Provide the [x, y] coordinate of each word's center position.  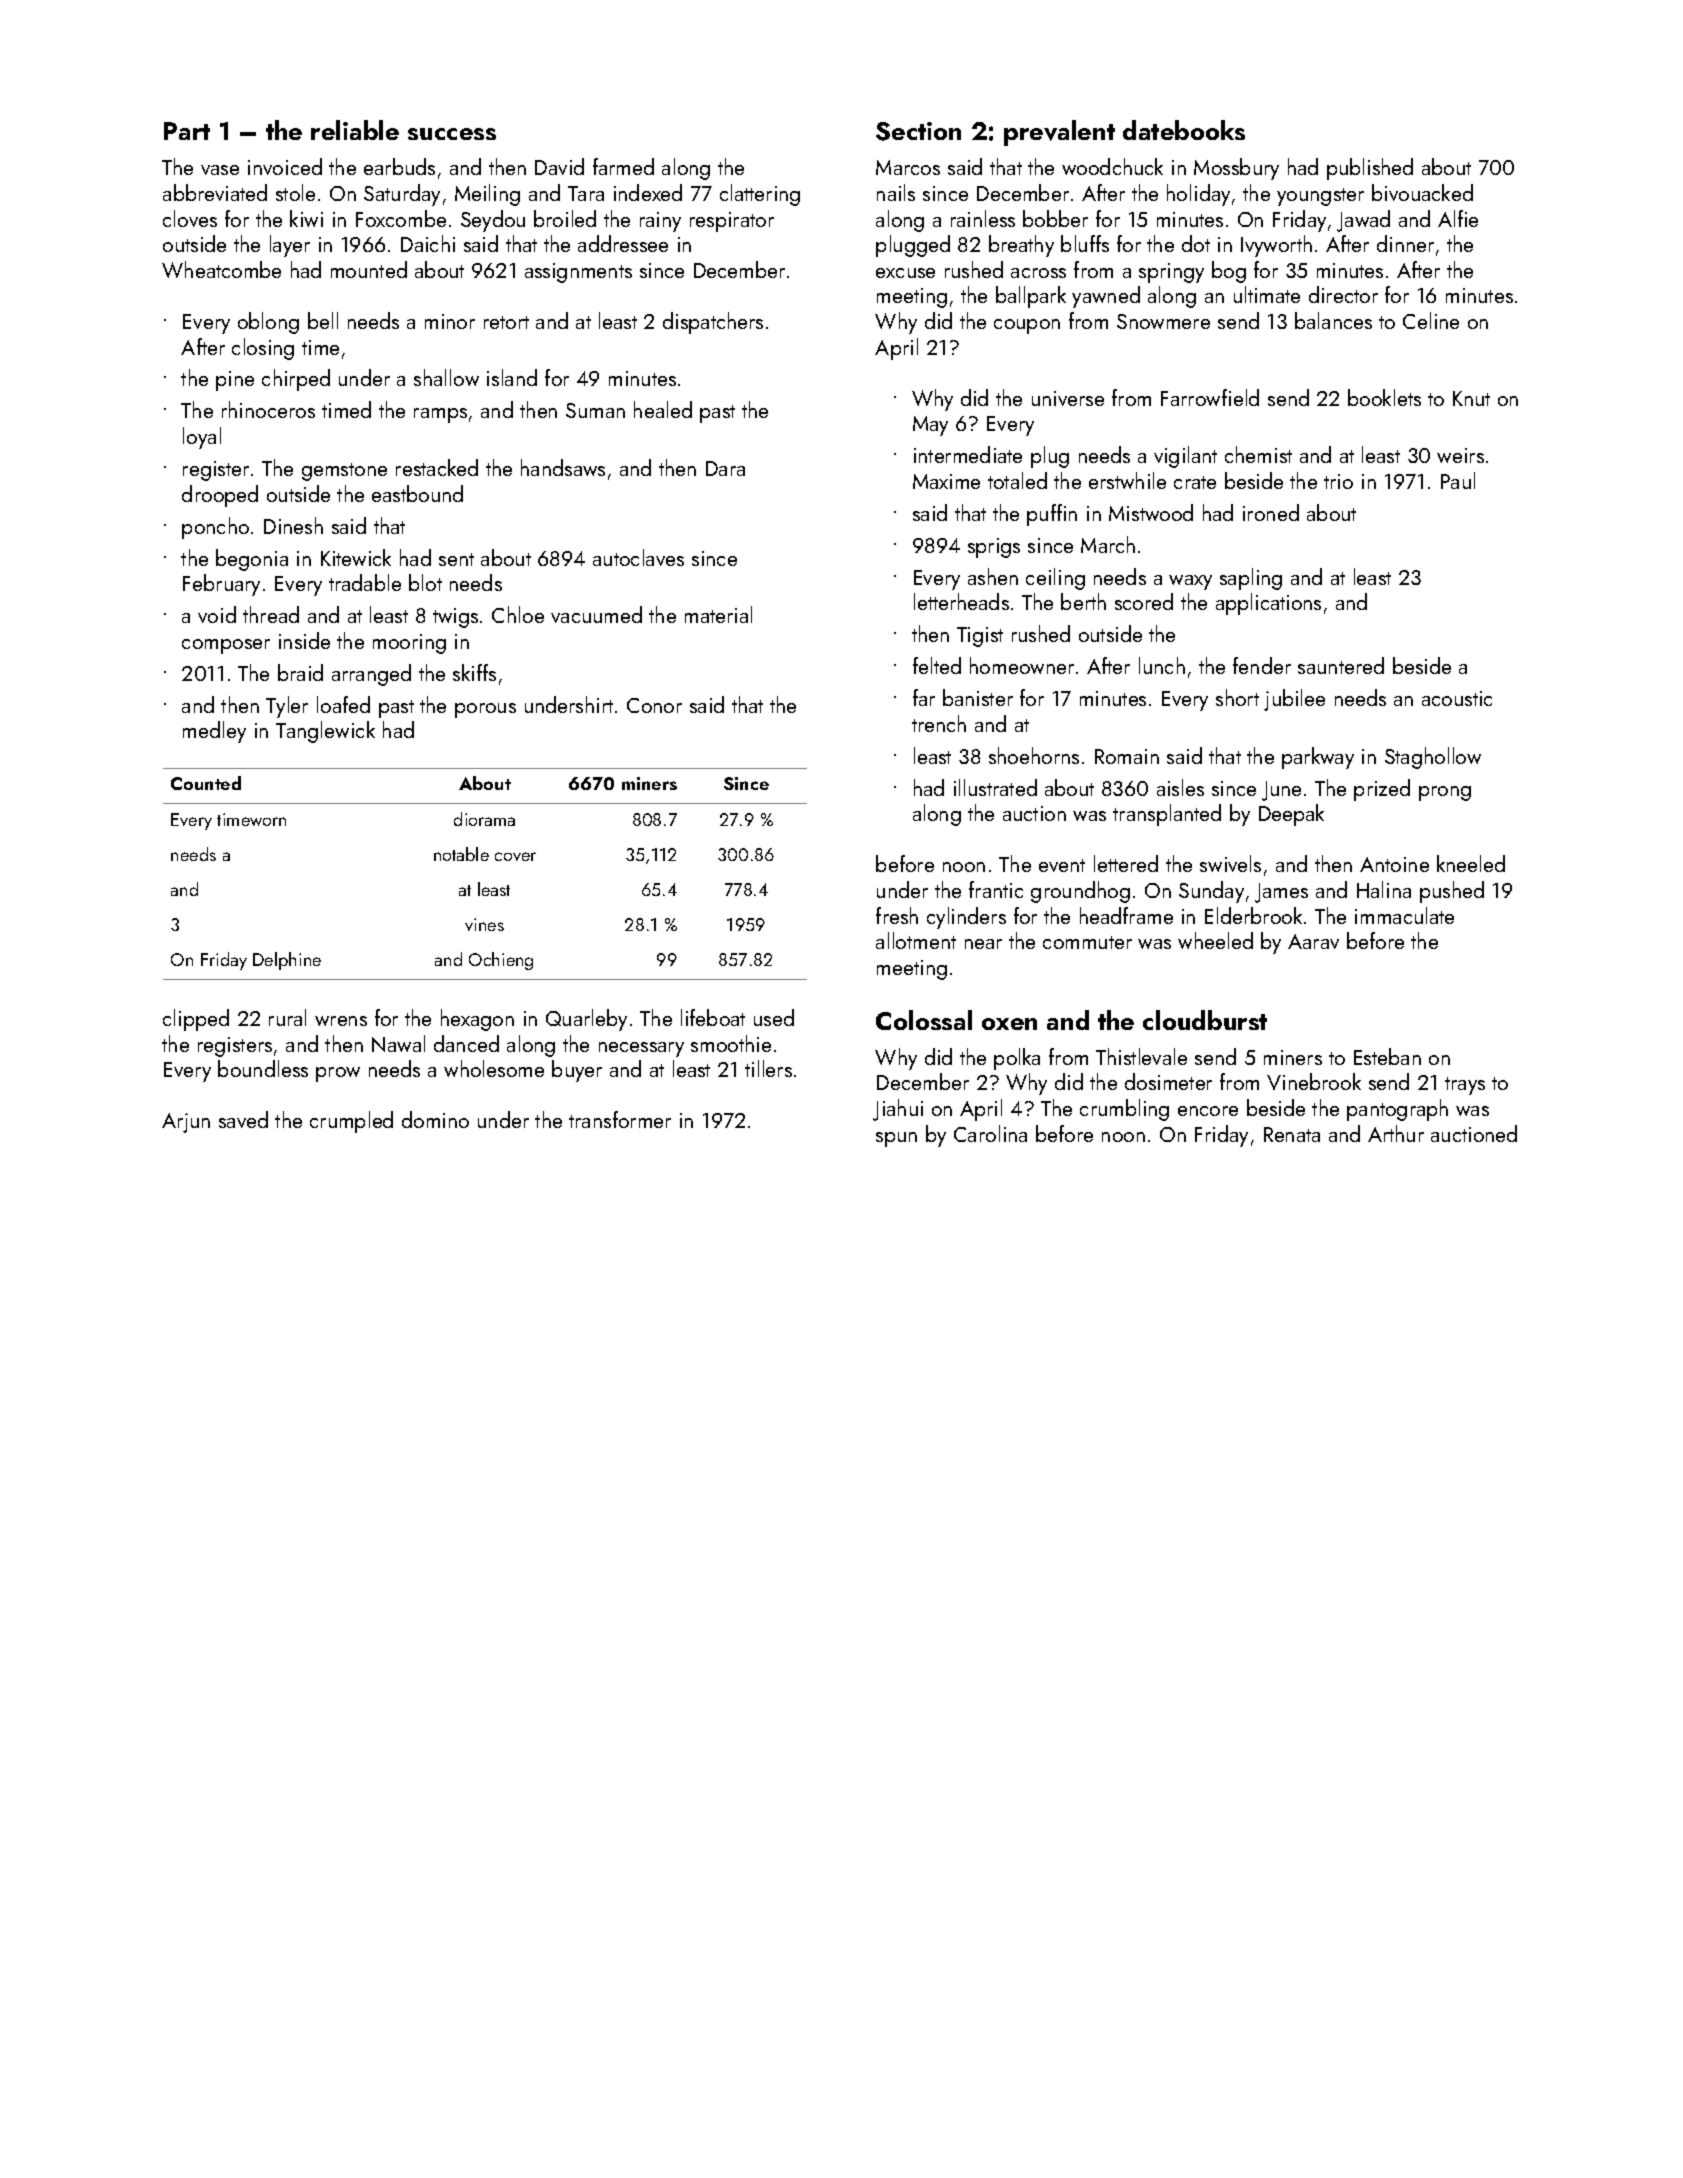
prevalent [1059, 133]
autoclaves [638, 557]
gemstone [344, 472]
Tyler [287, 707]
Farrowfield [1210, 397]
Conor [654, 705]
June [1281, 791]
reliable [355, 130]
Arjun [186, 1123]
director [1343, 294]
